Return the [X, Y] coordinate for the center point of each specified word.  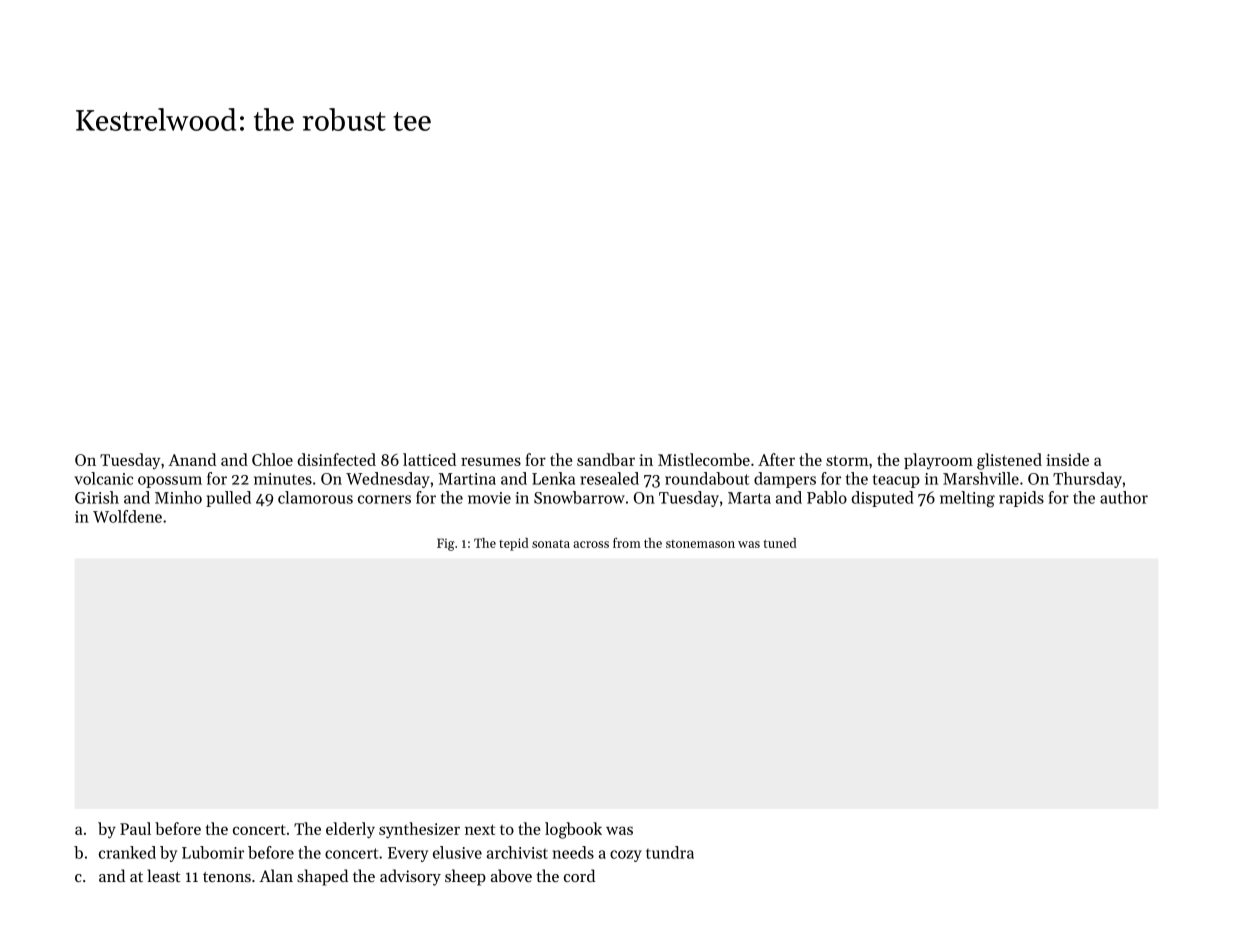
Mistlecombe [704, 459]
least [163, 875]
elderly [350, 830]
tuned [779, 543]
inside [1067, 459]
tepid [513, 544]
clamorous [315, 497]
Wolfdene [127, 516]
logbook [573, 830]
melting [967, 499]
